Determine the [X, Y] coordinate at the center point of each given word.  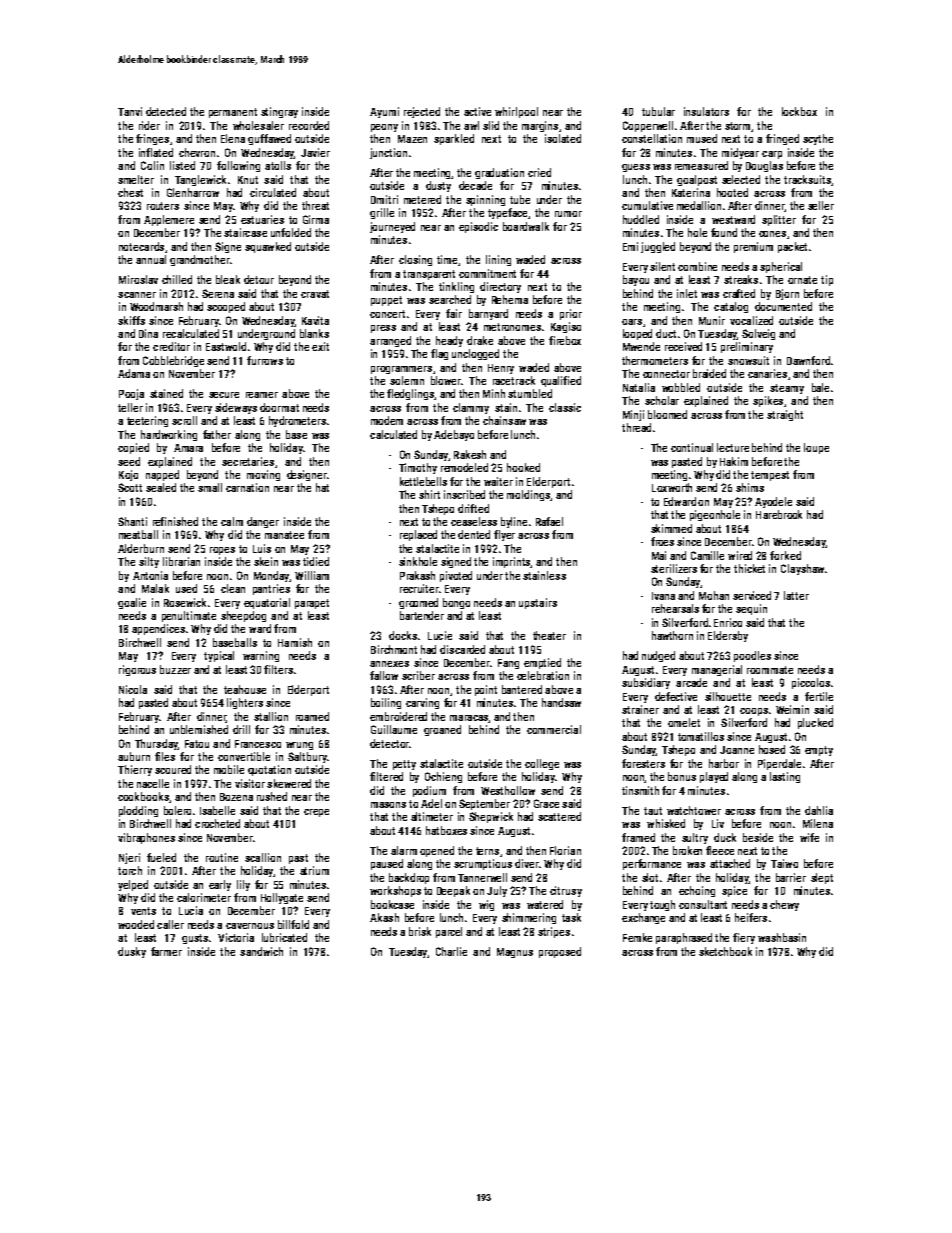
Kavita [315, 320]
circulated [273, 192]
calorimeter [204, 897]
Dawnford [808, 360]
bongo [456, 603]
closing [415, 260]
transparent [429, 275]
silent [662, 266]
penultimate [189, 616]
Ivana [663, 596]
